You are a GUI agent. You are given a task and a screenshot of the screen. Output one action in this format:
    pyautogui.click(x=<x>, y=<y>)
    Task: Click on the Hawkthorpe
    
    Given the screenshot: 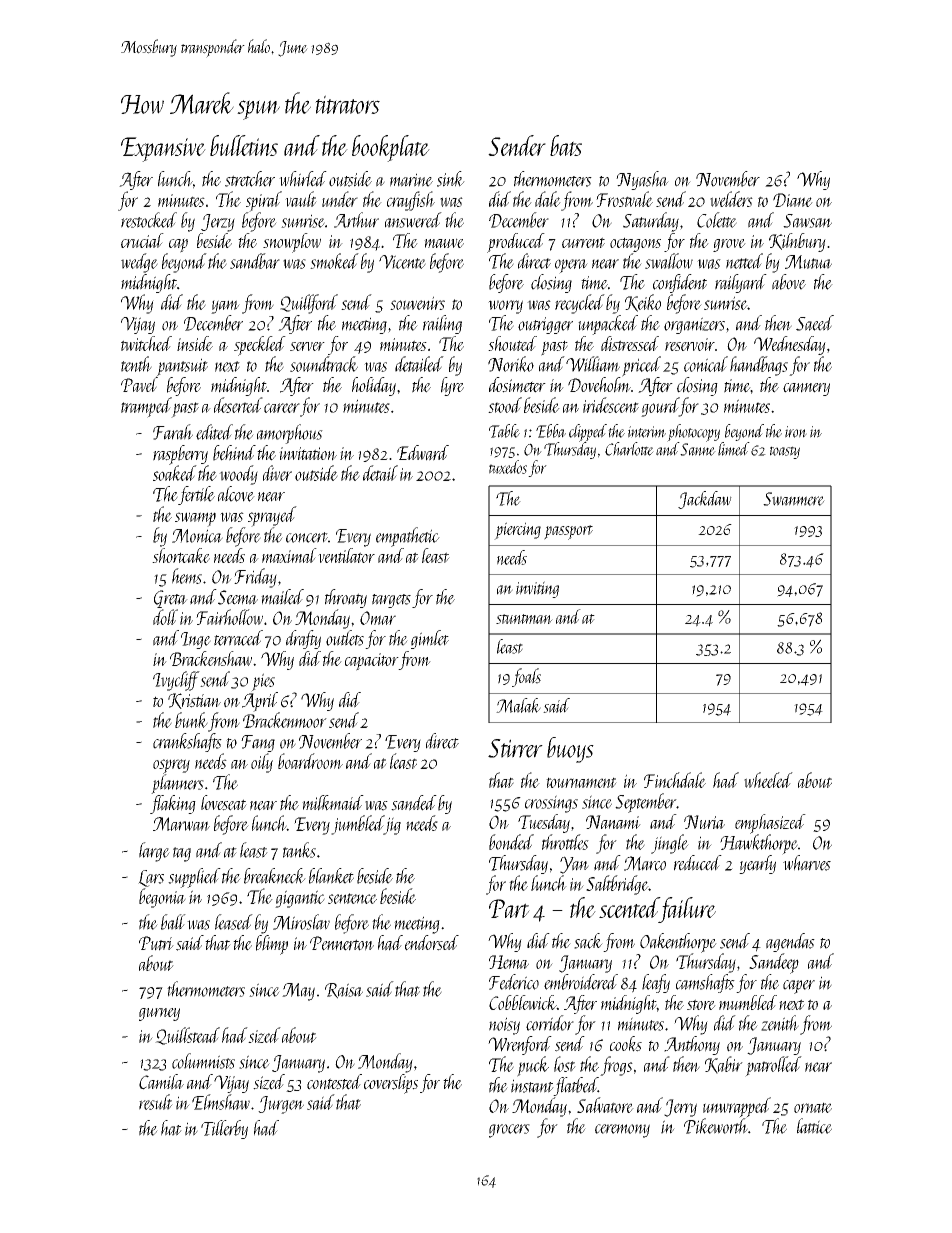 What is the action you would take?
    pyautogui.click(x=759, y=844)
